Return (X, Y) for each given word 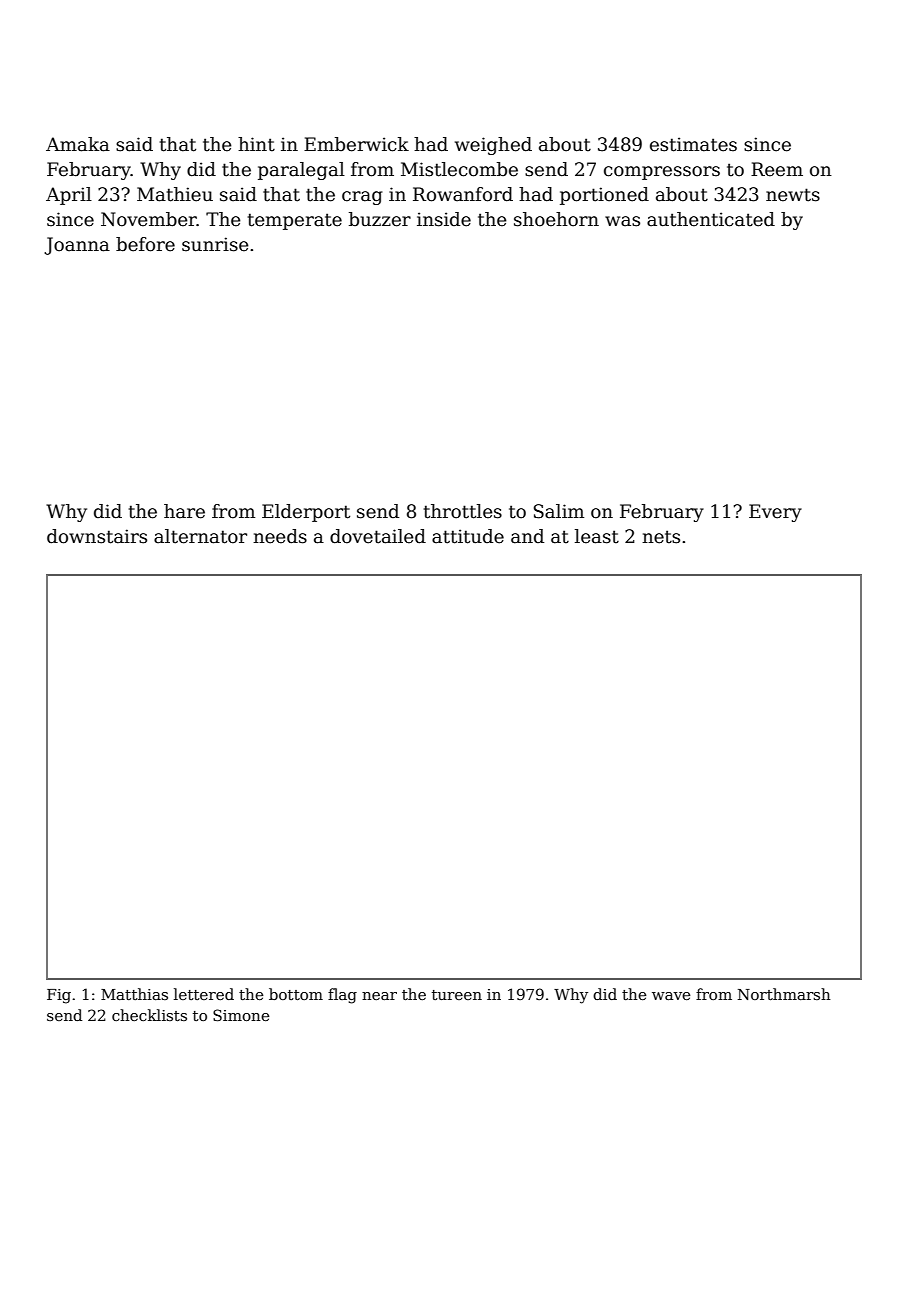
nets (661, 537)
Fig (59, 996)
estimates (693, 144)
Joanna (77, 246)
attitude (468, 536)
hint (256, 144)
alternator (200, 536)
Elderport (306, 513)
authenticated (711, 219)
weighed (493, 146)
